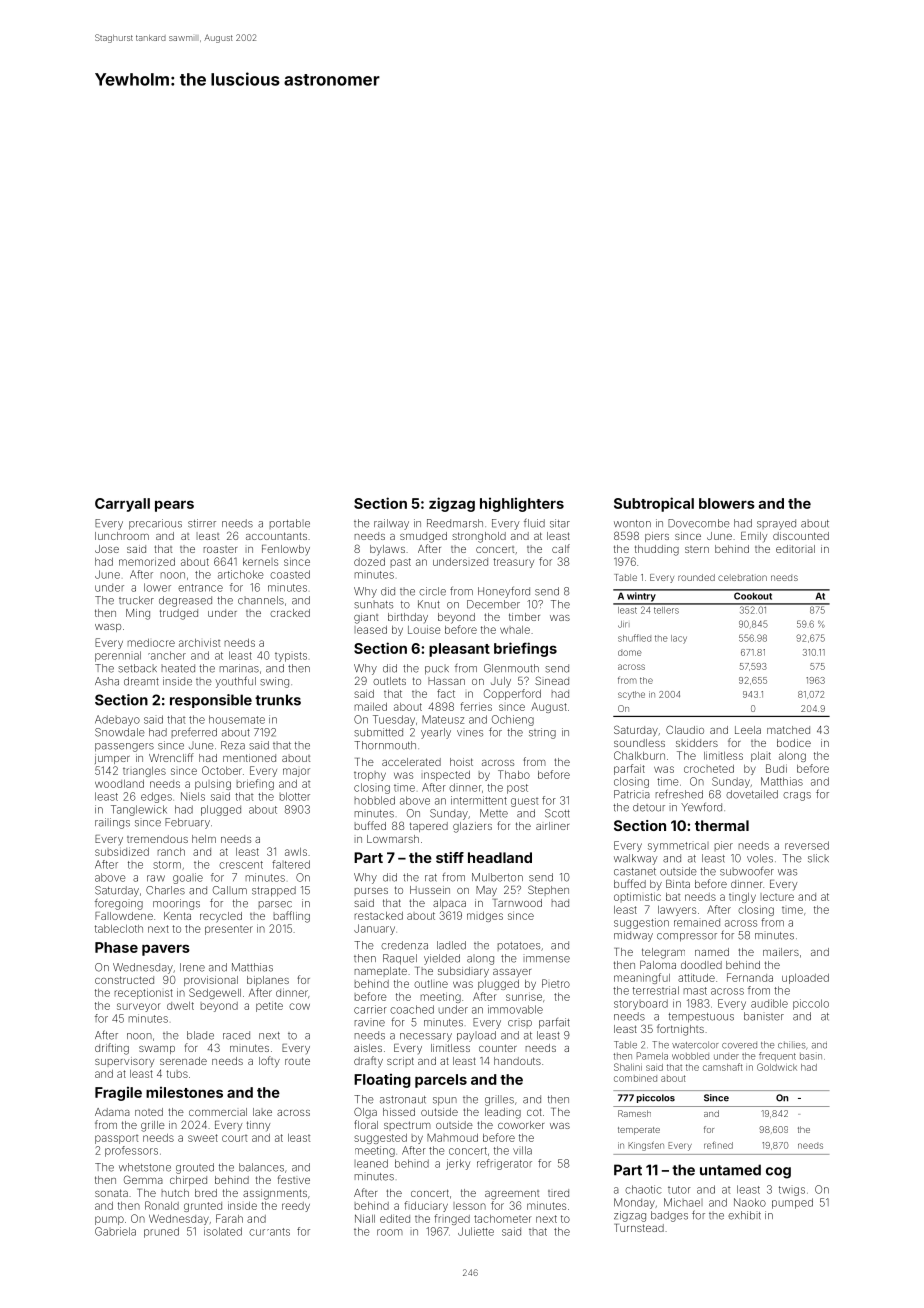  Describe the element at coordinates (522, 504) in the document. I see `highlighters` at that location.
